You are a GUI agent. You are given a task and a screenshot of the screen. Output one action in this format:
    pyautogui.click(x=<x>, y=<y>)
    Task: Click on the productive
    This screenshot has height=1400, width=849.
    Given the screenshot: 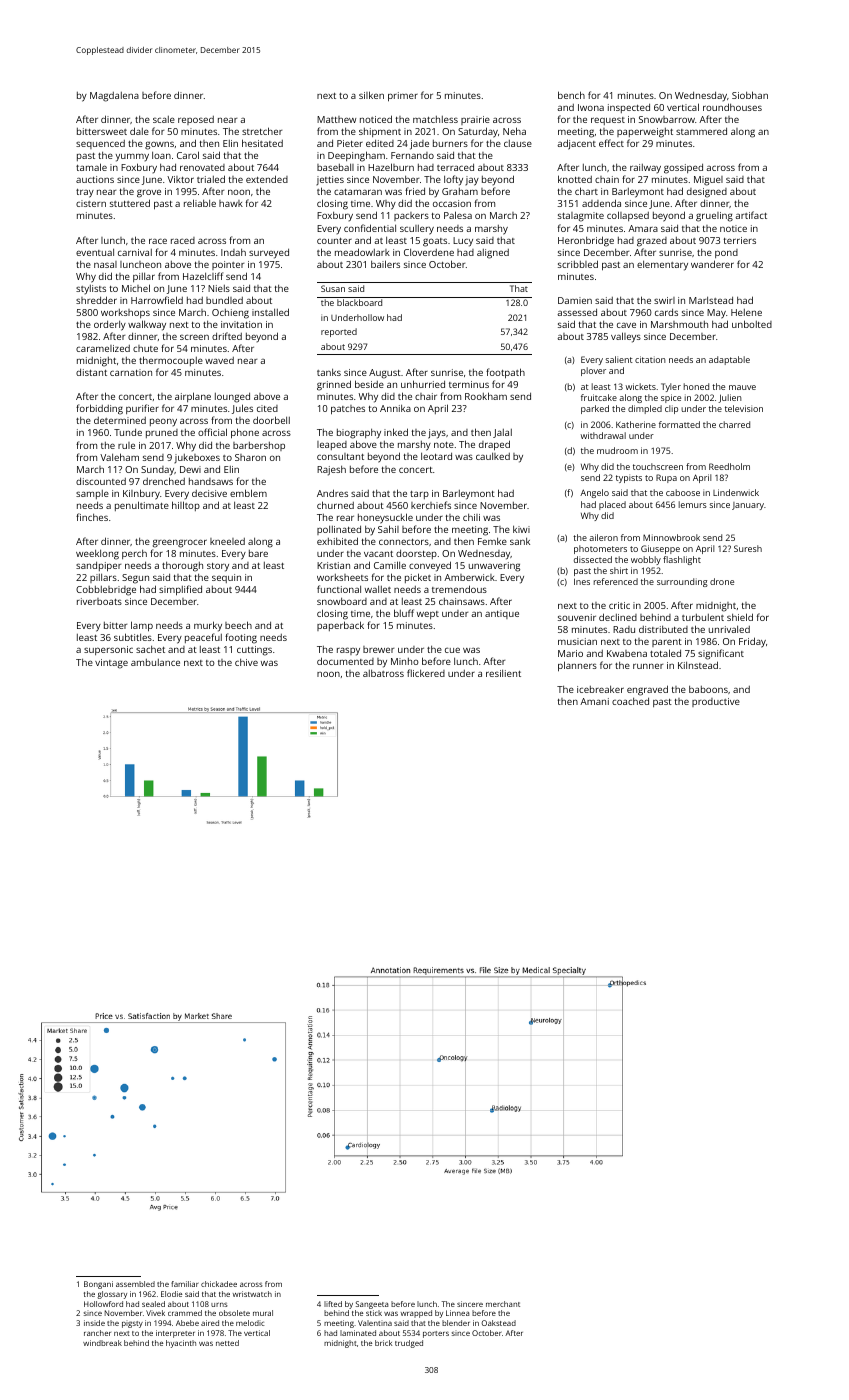 What is the action you would take?
    pyautogui.click(x=716, y=702)
